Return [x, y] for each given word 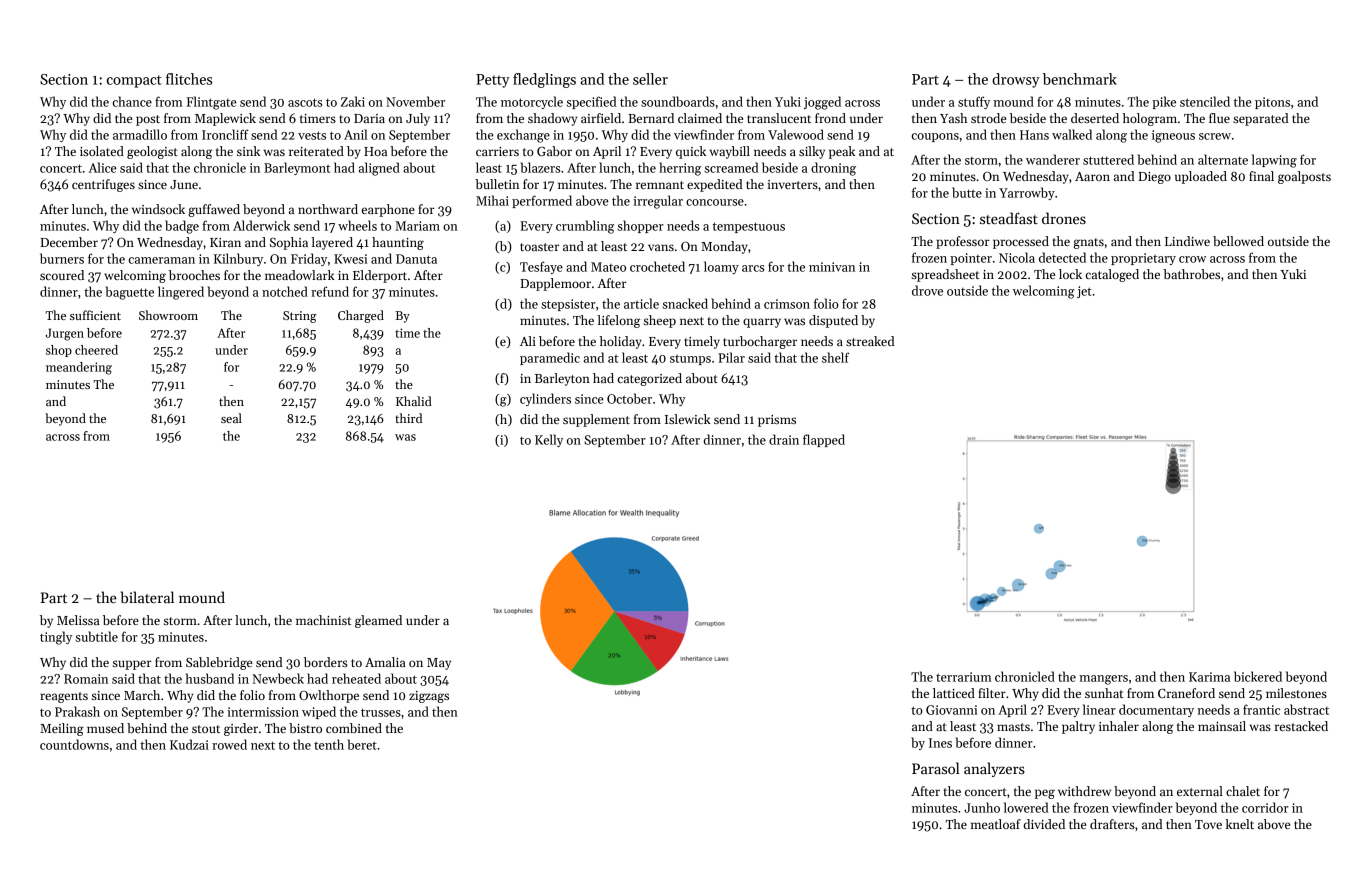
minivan [832, 267]
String [300, 317]
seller [650, 79]
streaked [870, 341]
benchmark [1080, 79]
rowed [229, 744]
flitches [189, 79]
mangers [1103, 680]
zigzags [429, 697]
